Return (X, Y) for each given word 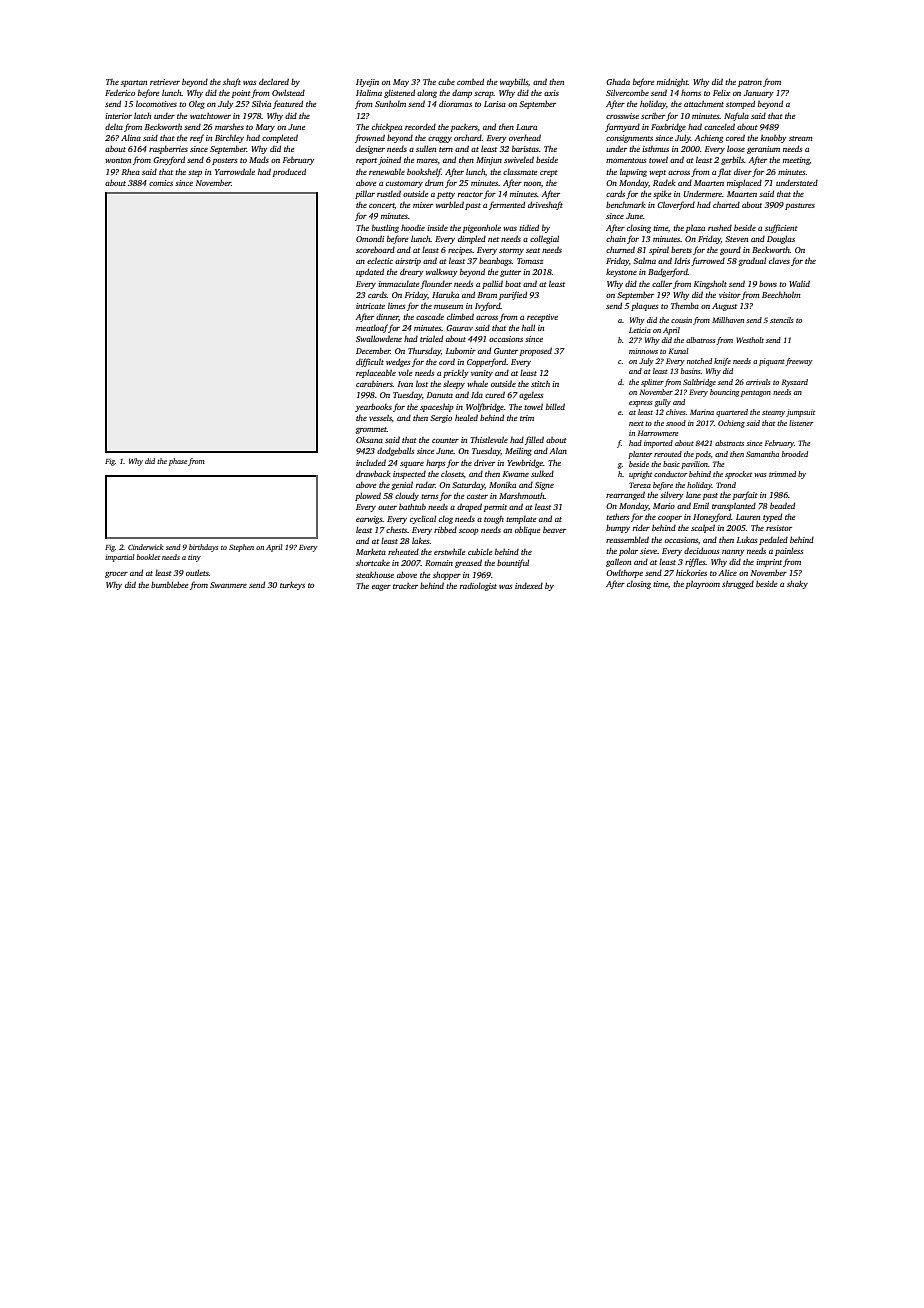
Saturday (468, 485)
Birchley (229, 138)
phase (178, 462)
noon (532, 184)
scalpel (703, 528)
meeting (796, 161)
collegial (544, 239)
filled (534, 440)
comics (161, 183)
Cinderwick (146, 547)
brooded (795, 454)
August (724, 307)
